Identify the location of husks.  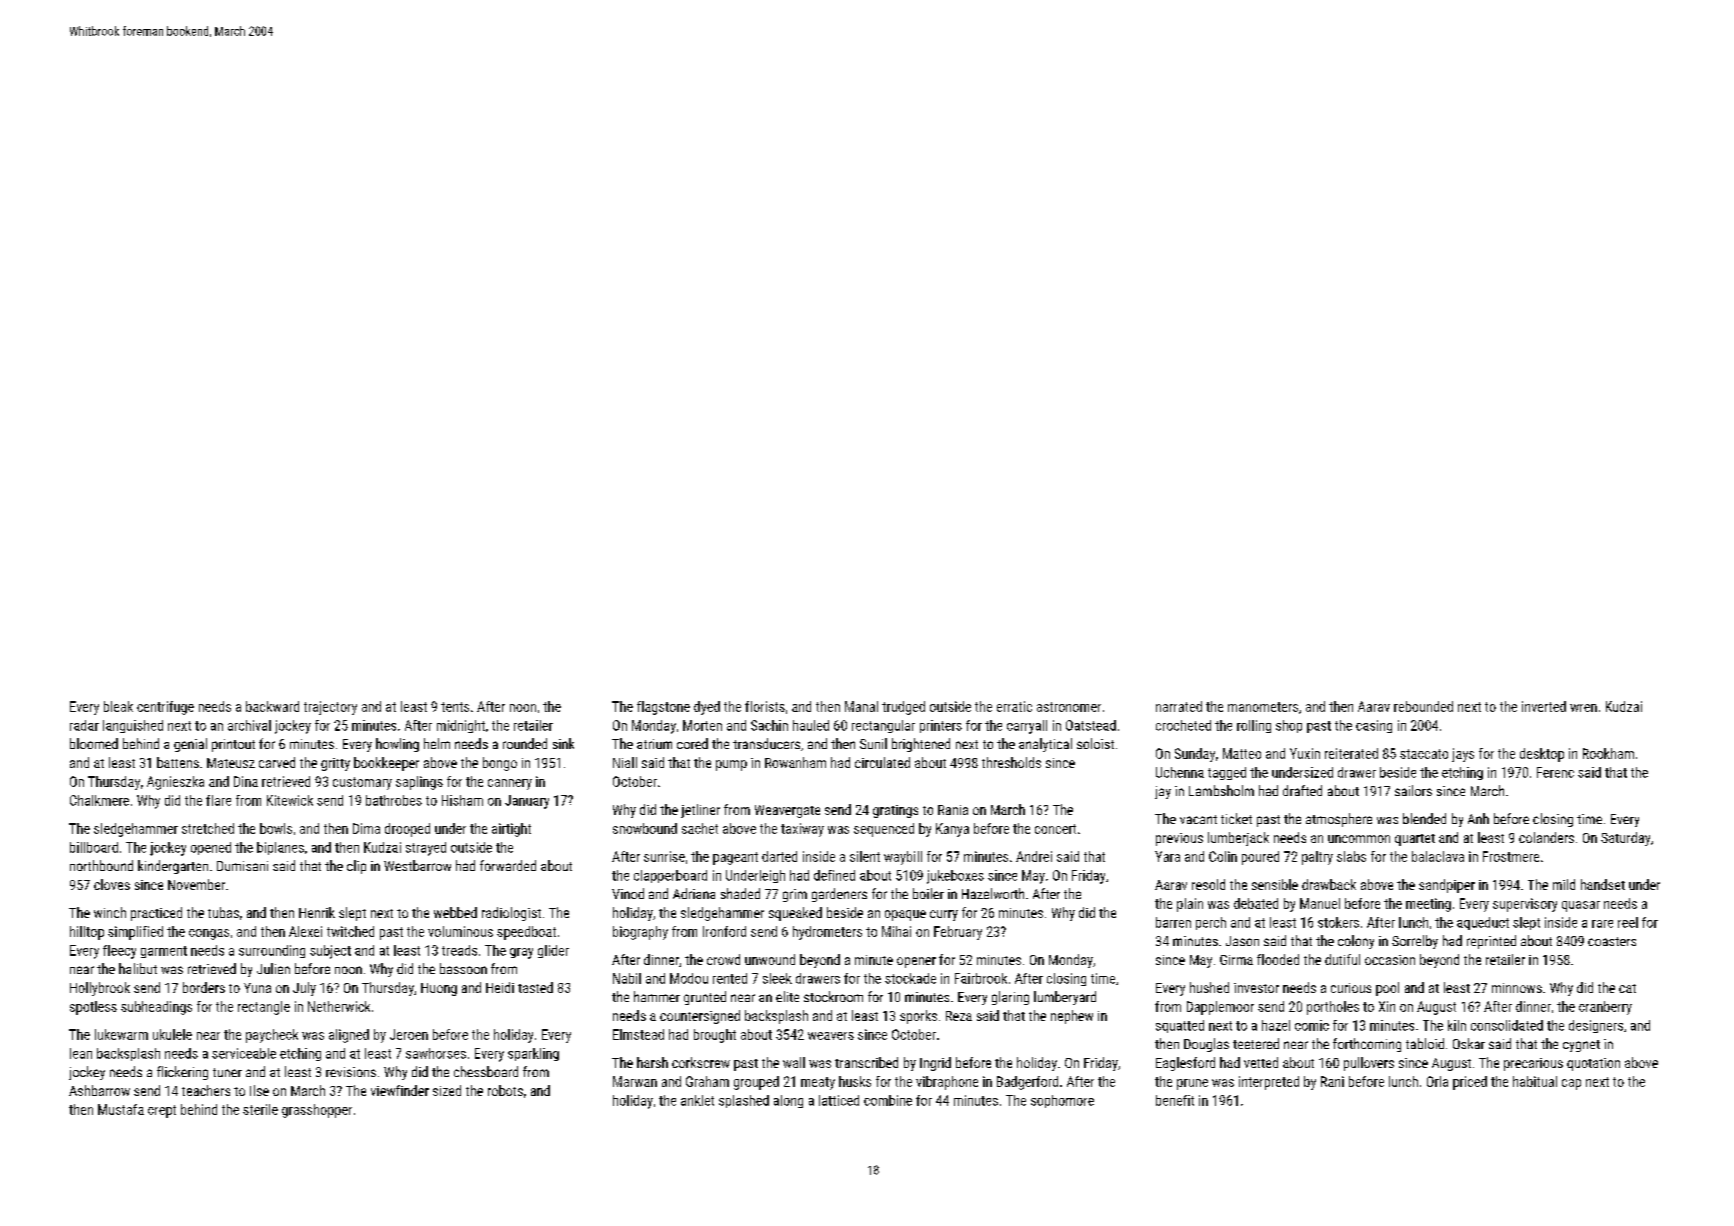
(855, 1081).
